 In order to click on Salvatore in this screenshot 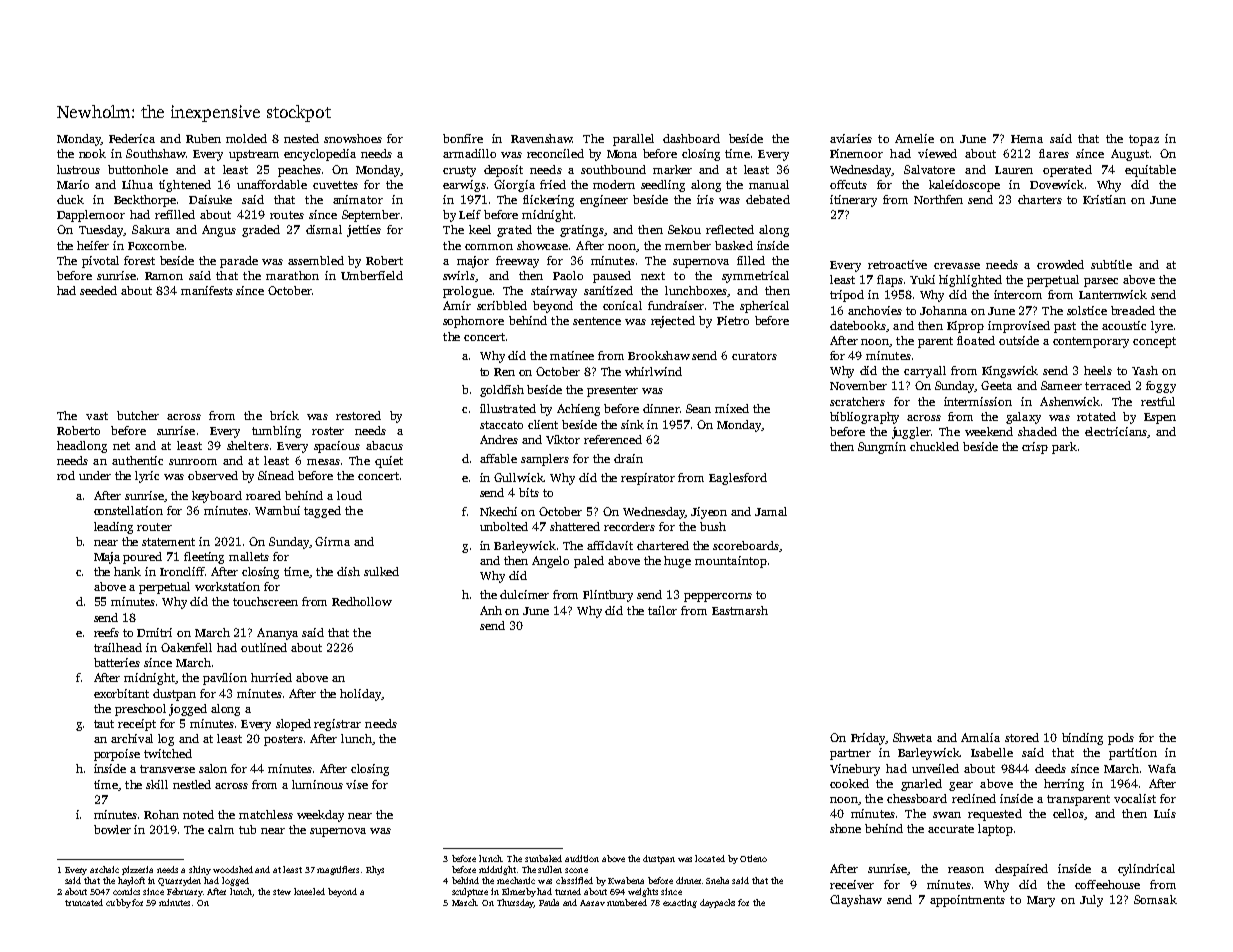, I will do `click(929, 169)`.
